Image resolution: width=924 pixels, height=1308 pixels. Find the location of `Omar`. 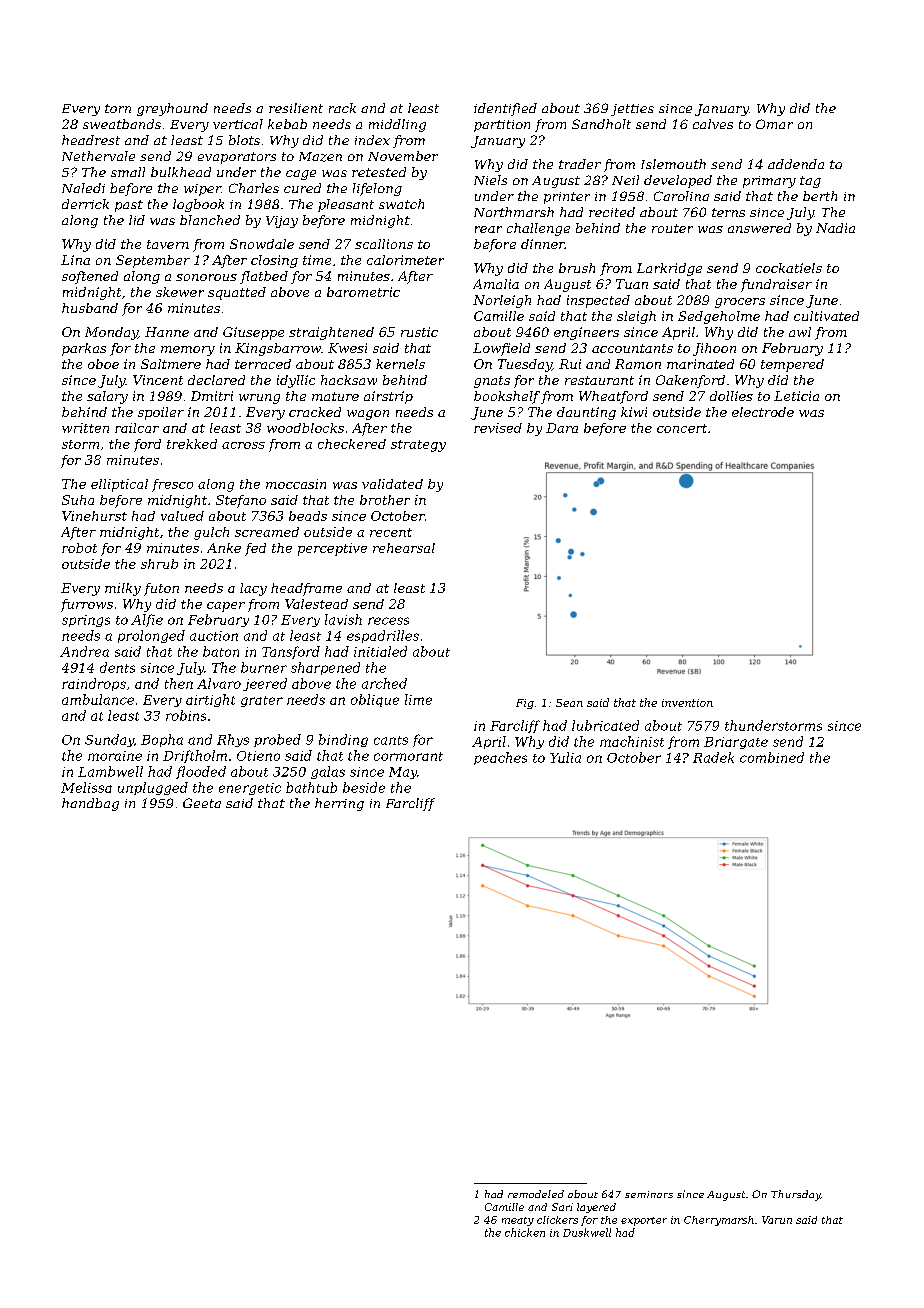

Omar is located at coordinates (774, 124).
